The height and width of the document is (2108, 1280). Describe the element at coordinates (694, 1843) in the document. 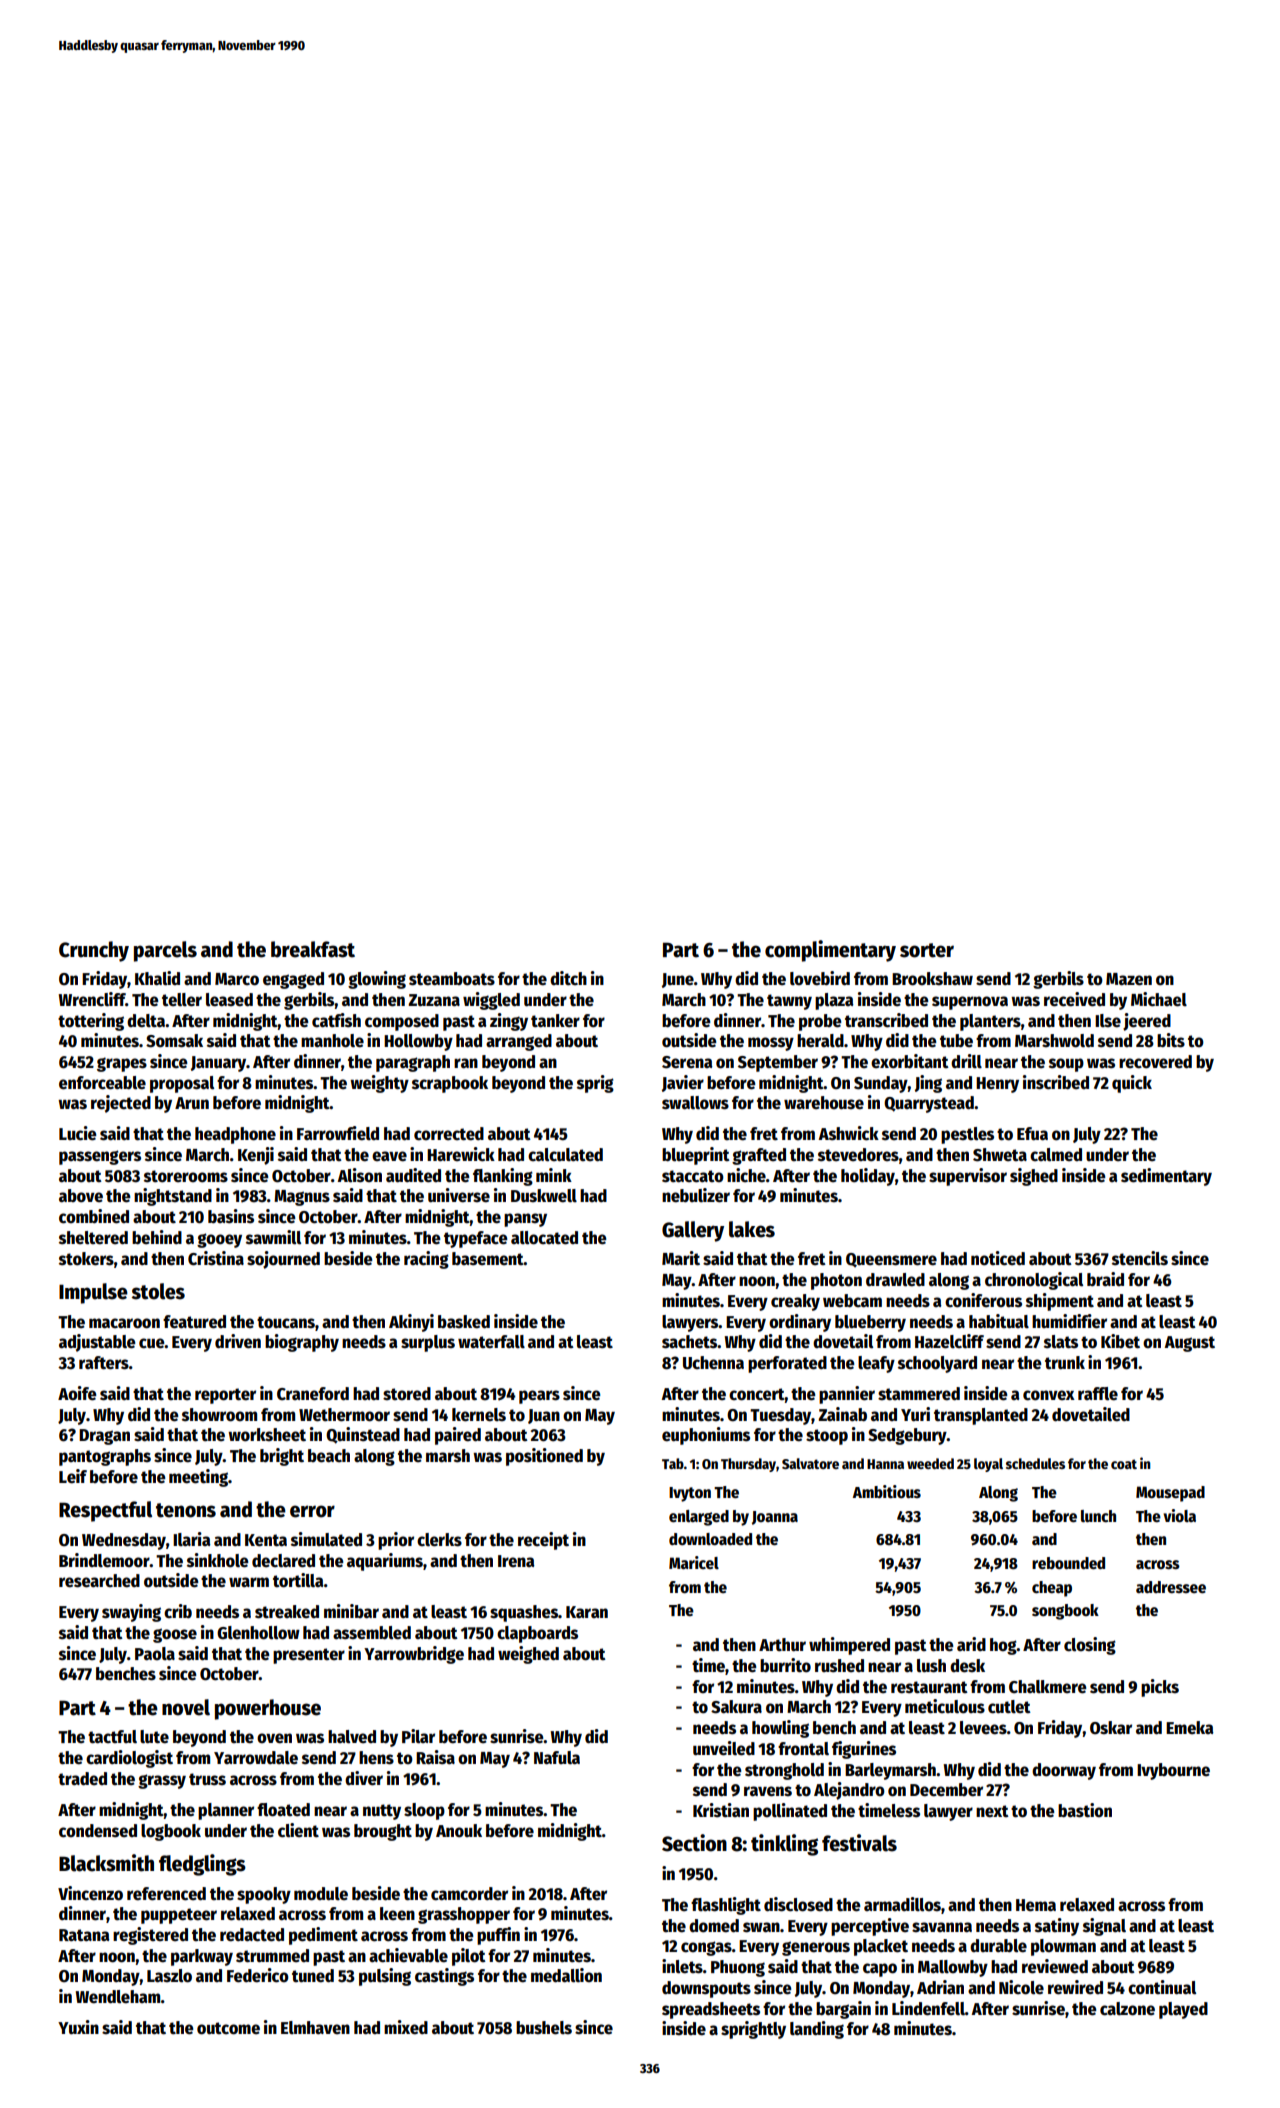

I see `Section` at that location.
